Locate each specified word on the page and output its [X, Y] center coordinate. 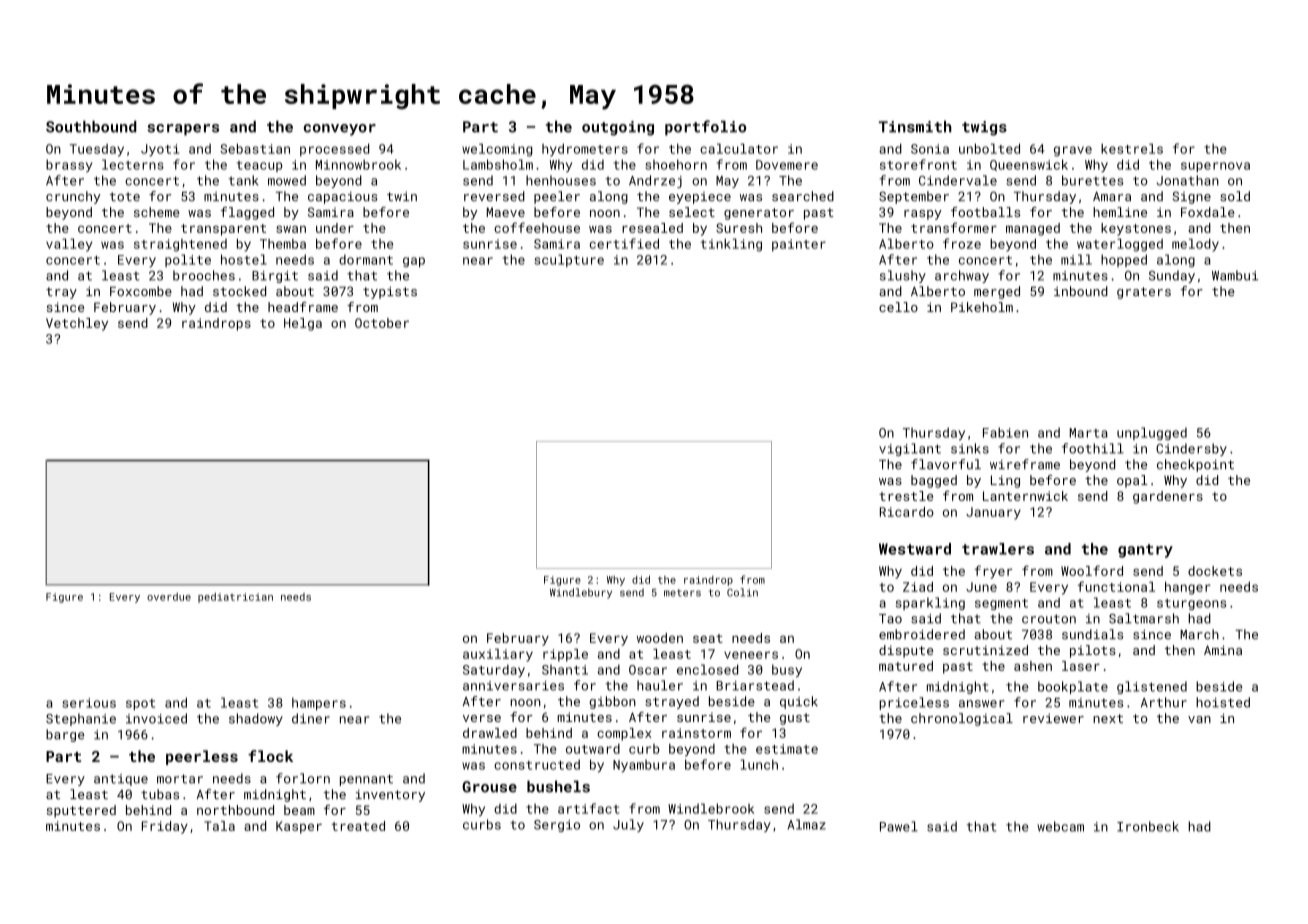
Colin [742, 592]
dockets [1215, 571]
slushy [903, 276]
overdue [169, 597]
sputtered [81, 811]
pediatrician [235, 598]
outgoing [618, 128]
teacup [259, 166]
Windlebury [581, 593]
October [382, 323]
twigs [984, 128]
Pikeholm [982, 307]
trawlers [998, 549]
